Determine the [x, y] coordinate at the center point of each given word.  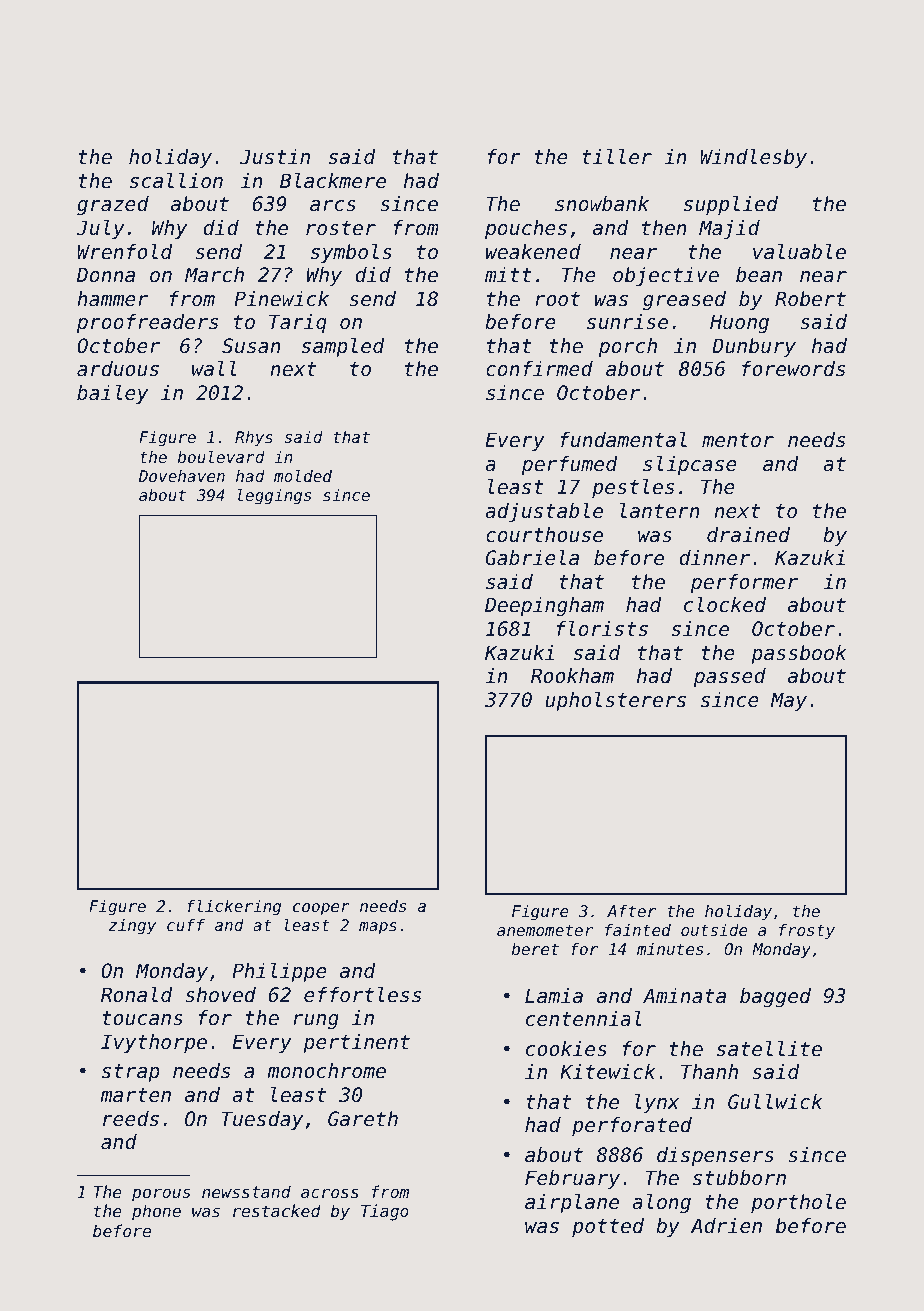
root [557, 299]
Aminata [684, 995]
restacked [277, 1210]
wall [214, 368]
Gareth [363, 1119]
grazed [113, 205]
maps [378, 928]
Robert [810, 299]
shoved [220, 995]
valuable [799, 252]
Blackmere [333, 181]
